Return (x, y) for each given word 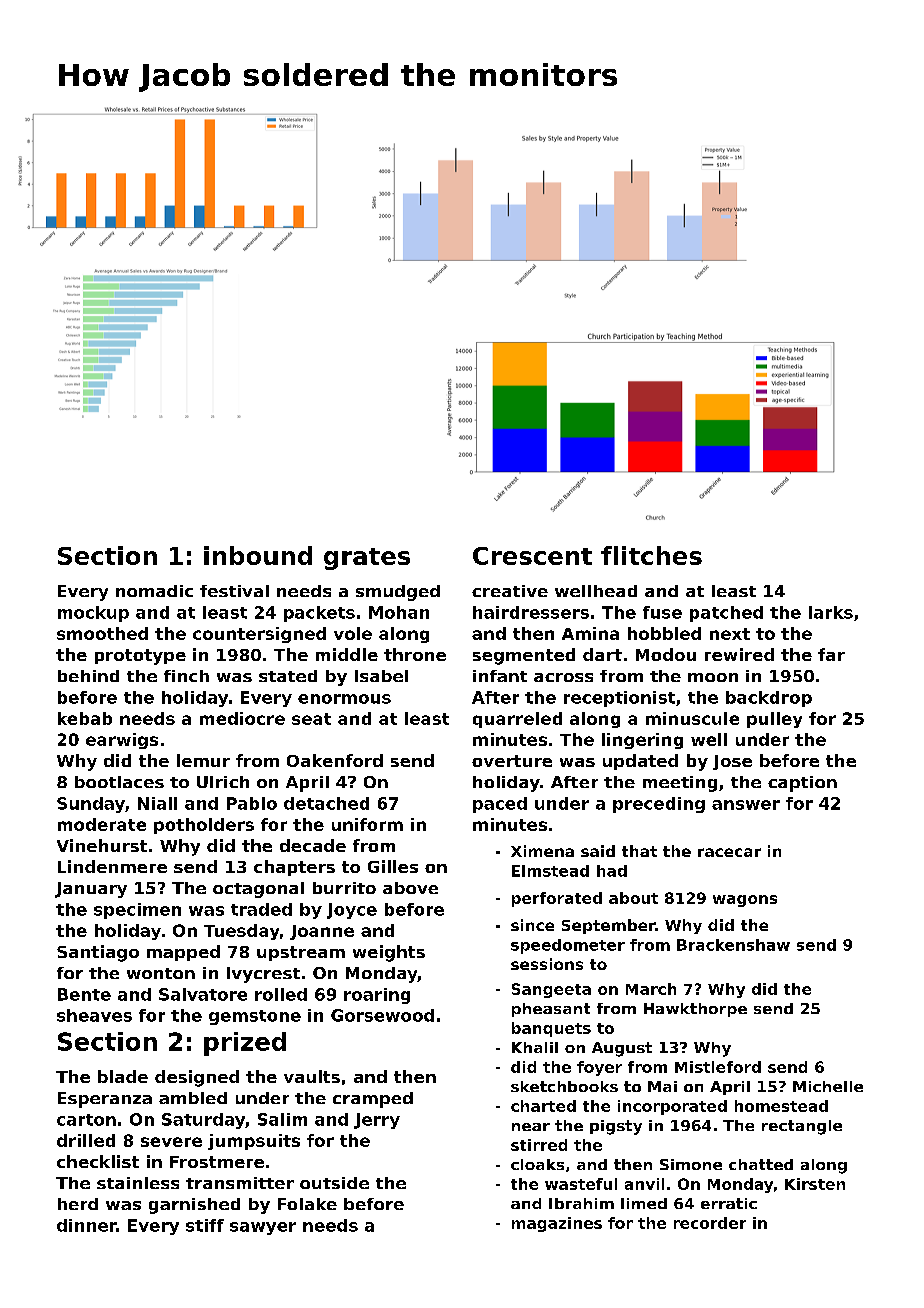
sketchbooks (564, 1086)
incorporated (672, 1107)
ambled (193, 1098)
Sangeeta (551, 990)
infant (500, 676)
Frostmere (217, 1162)
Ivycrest (263, 975)
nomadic (154, 591)
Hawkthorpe (695, 1010)
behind (88, 676)
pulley (774, 720)
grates (367, 559)
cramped (373, 1100)
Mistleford (718, 1067)
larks (831, 612)
